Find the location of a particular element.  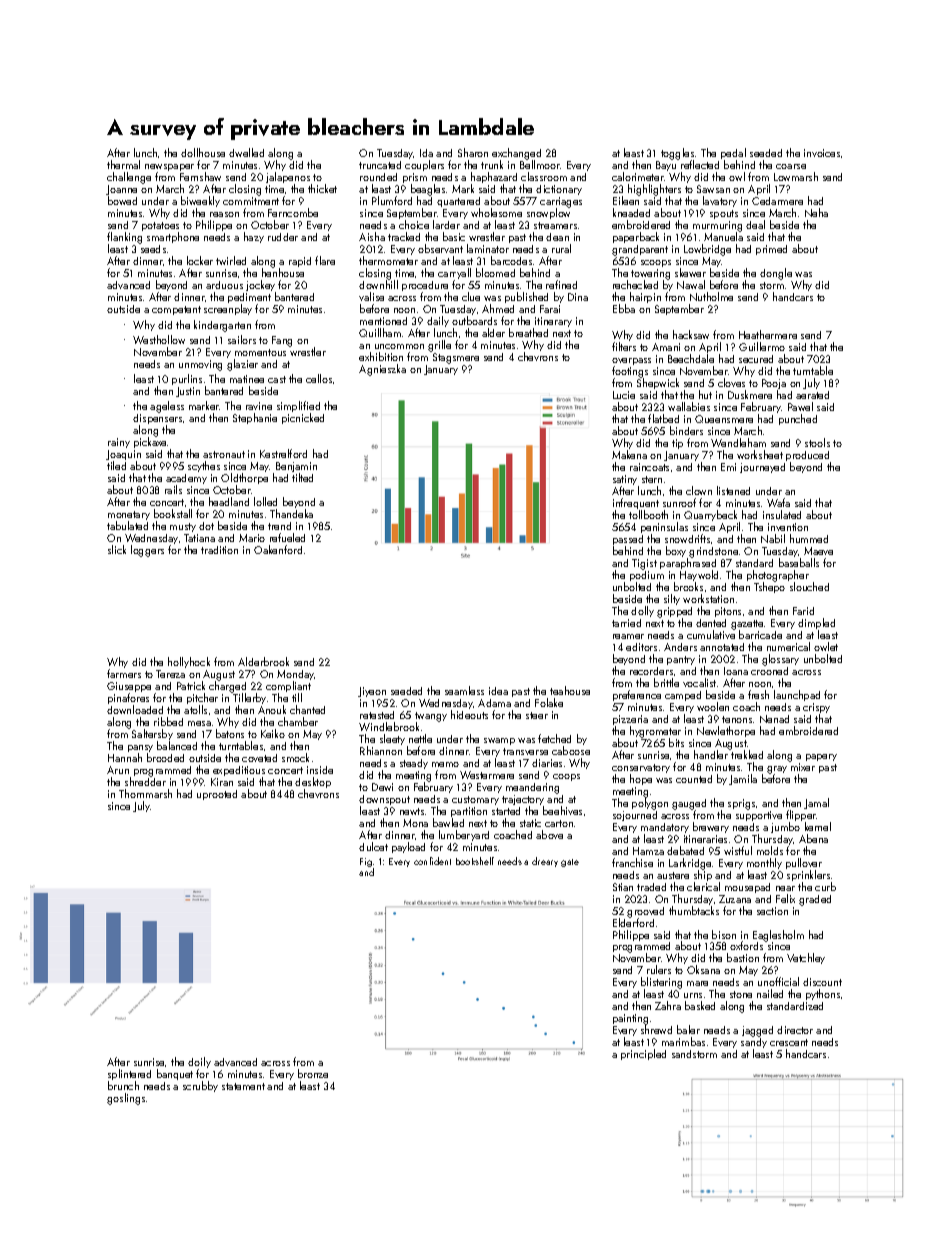

statement is located at coordinates (243, 1086).
